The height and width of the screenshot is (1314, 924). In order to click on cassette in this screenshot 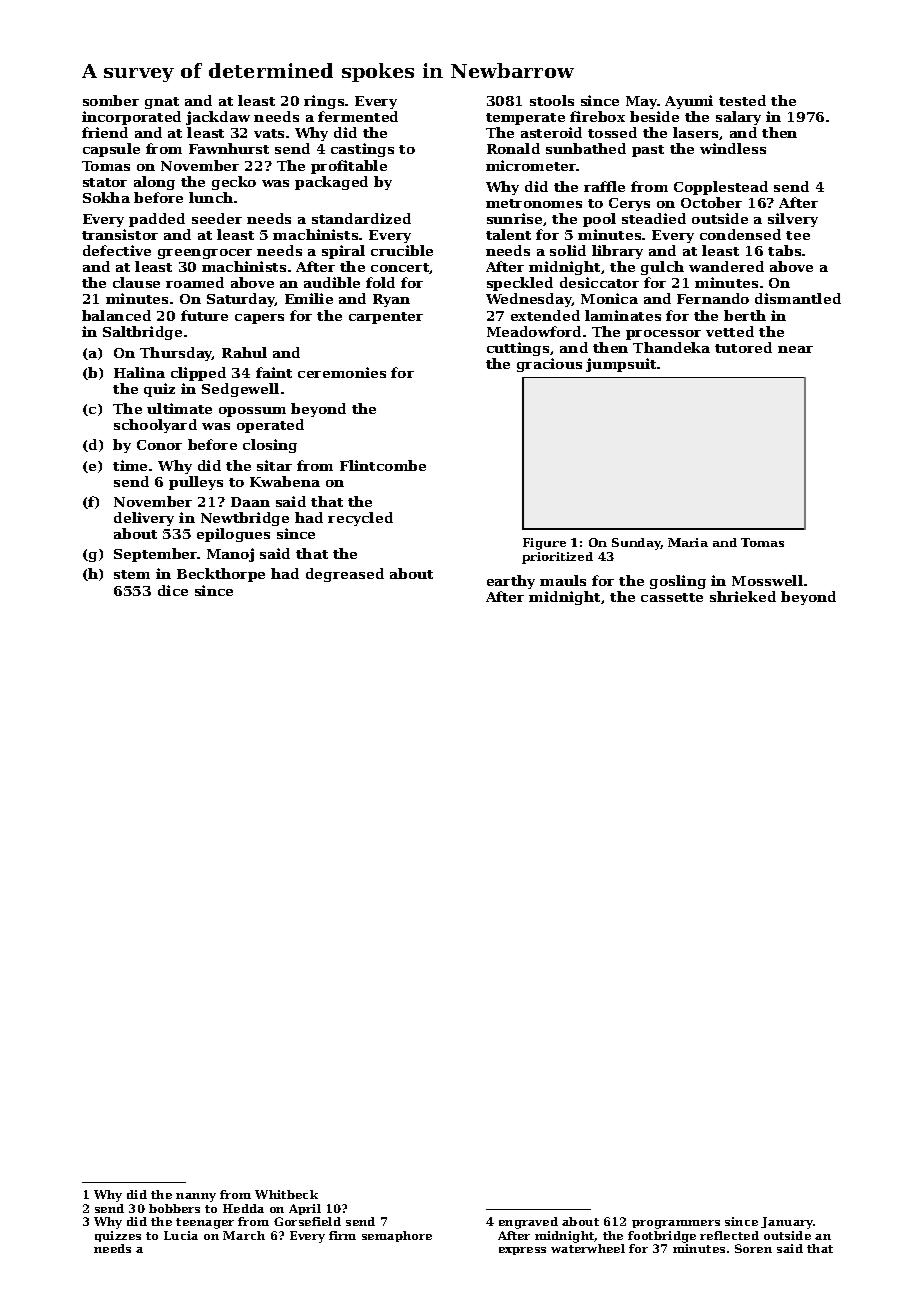, I will do `click(672, 597)`.
